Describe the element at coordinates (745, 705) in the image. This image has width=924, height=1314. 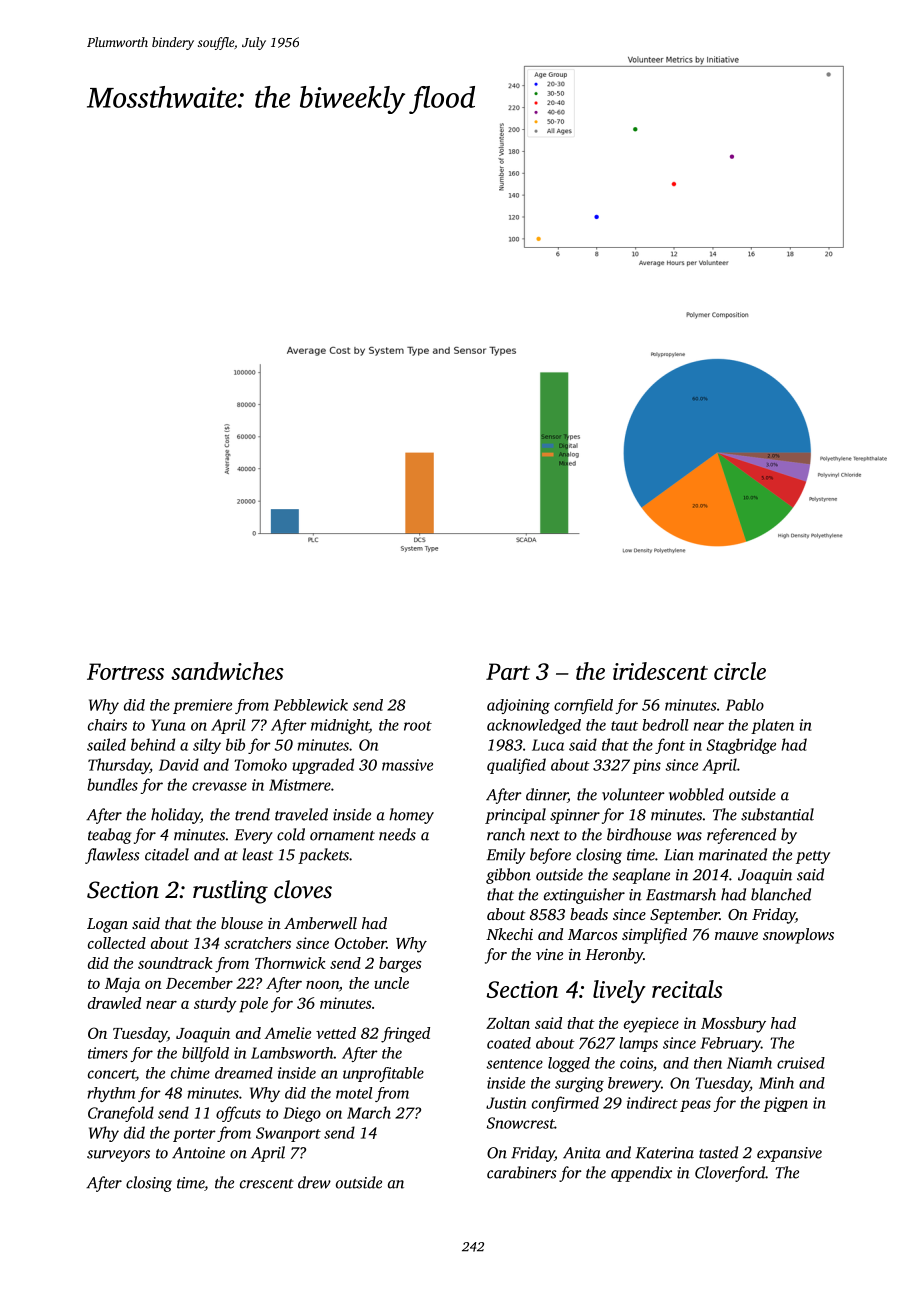
I see `Pablo` at that location.
